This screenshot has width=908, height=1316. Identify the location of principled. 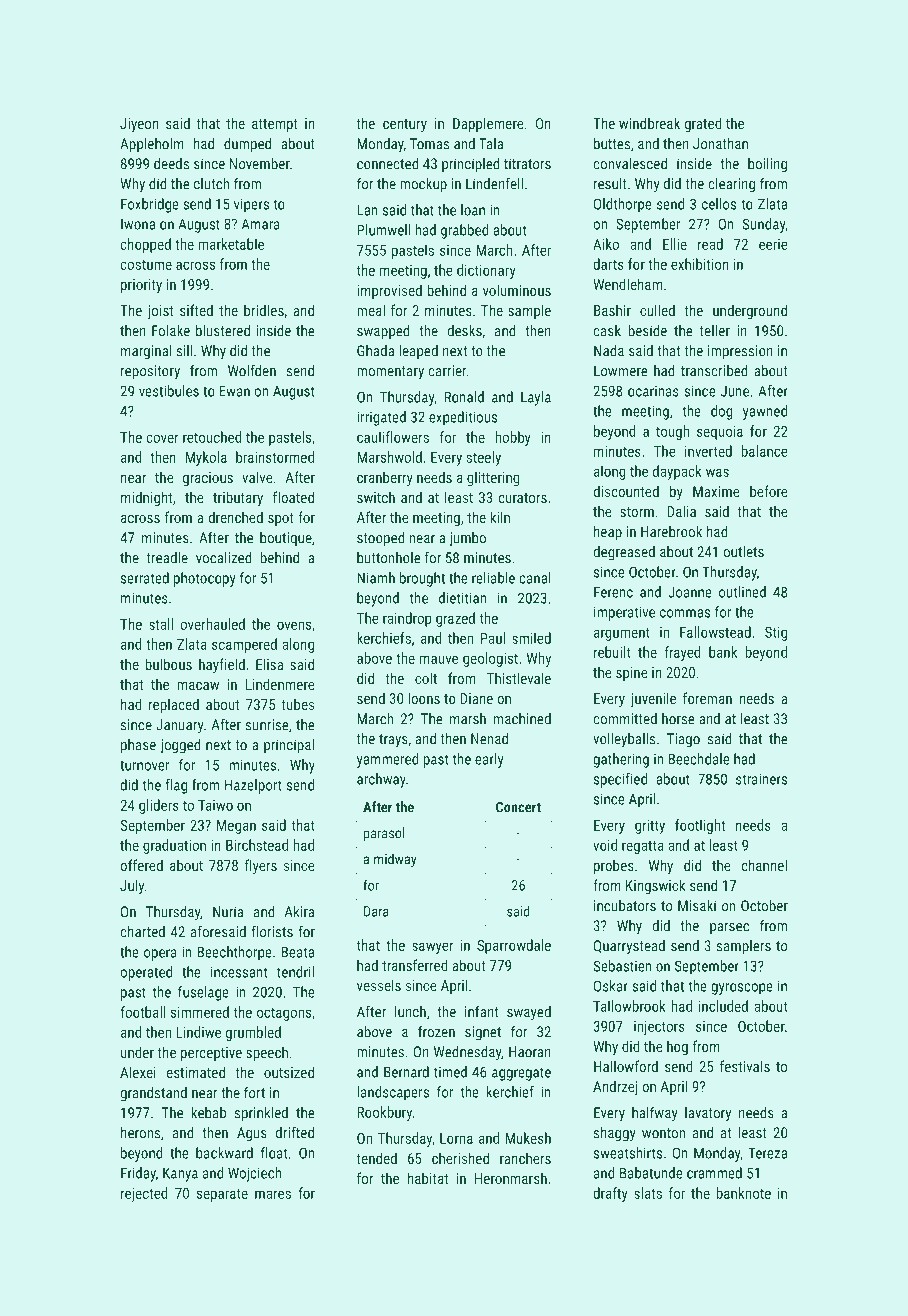
(471, 165).
